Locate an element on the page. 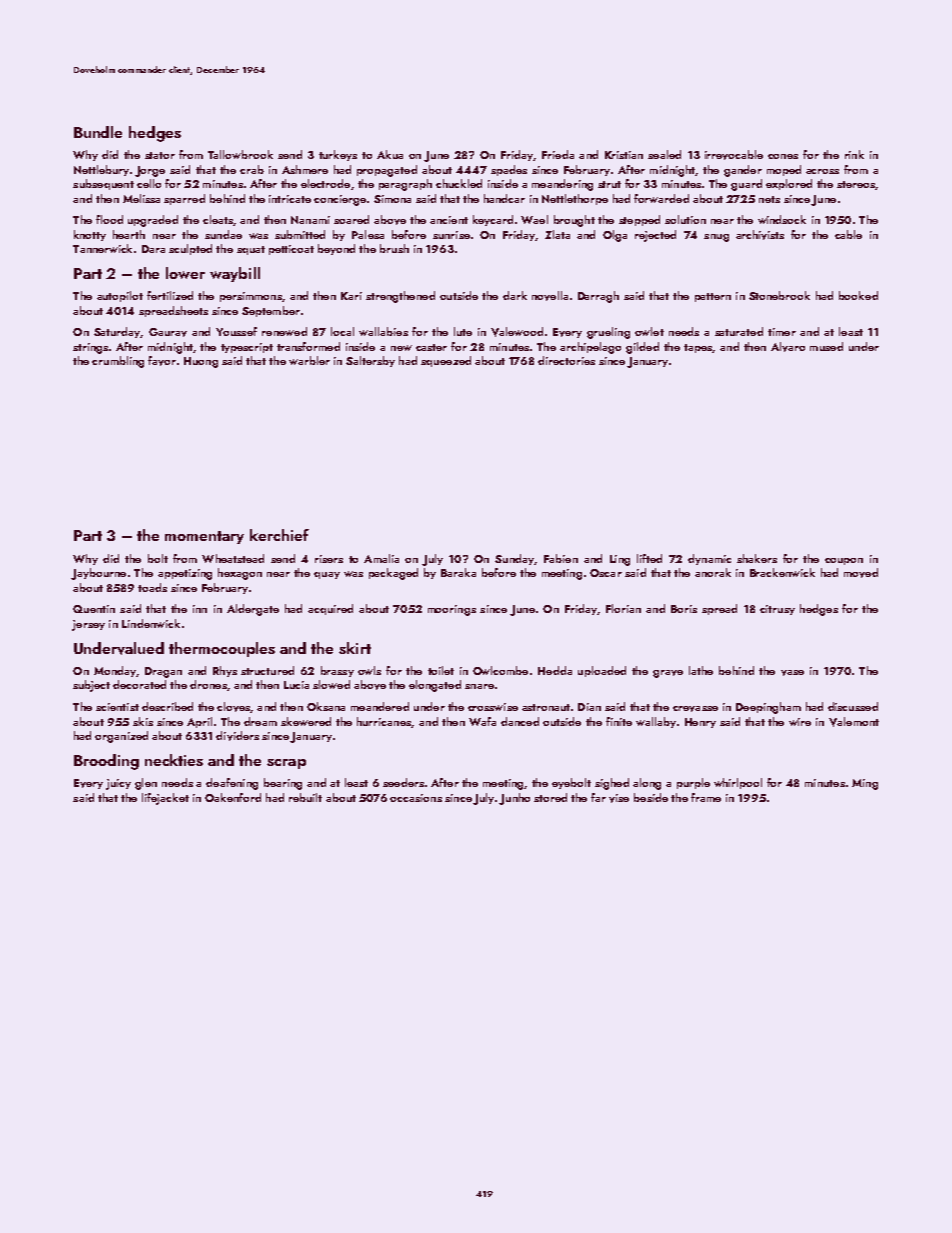 The image size is (952, 1233). lower is located at coordinates (185, 273).
